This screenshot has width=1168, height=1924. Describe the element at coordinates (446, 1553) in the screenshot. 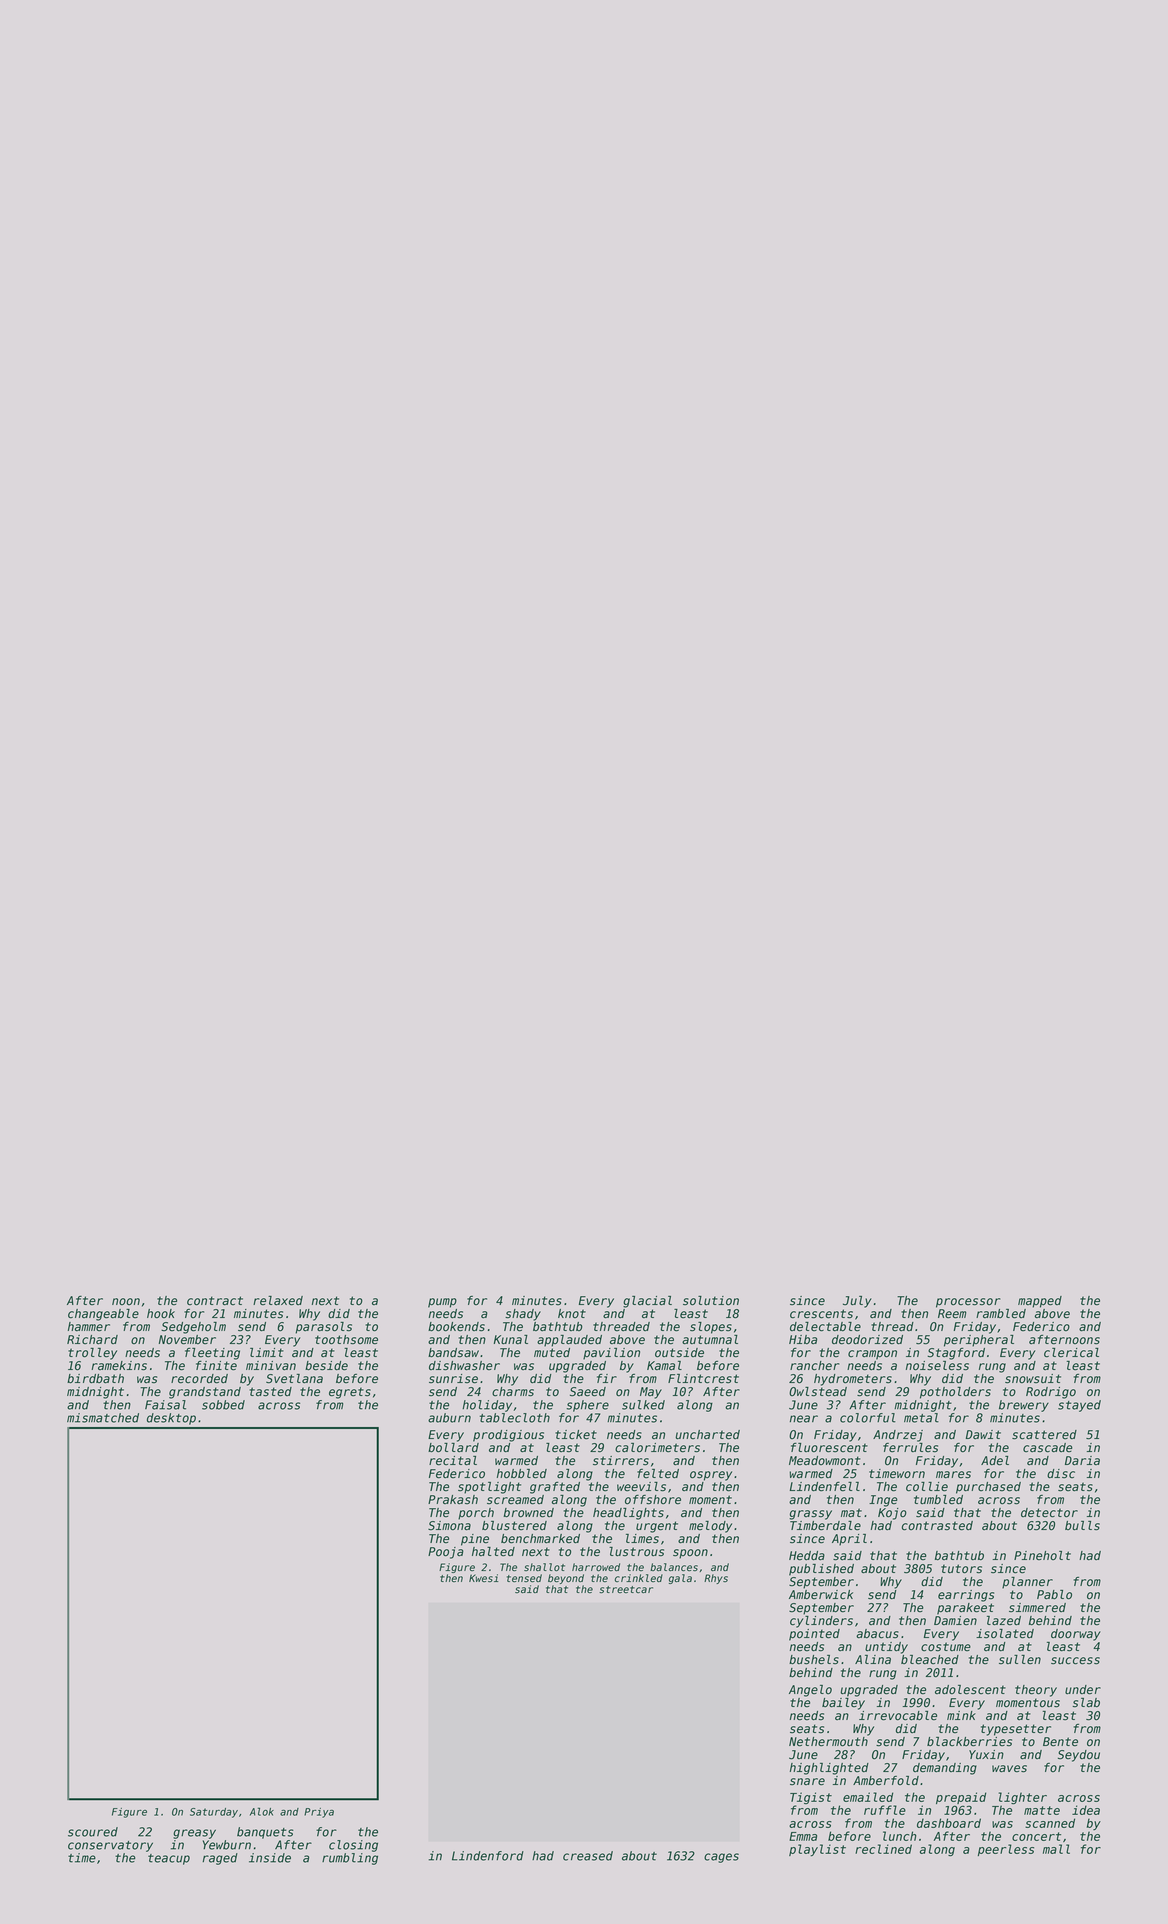

I see `Pooja` at that location.
